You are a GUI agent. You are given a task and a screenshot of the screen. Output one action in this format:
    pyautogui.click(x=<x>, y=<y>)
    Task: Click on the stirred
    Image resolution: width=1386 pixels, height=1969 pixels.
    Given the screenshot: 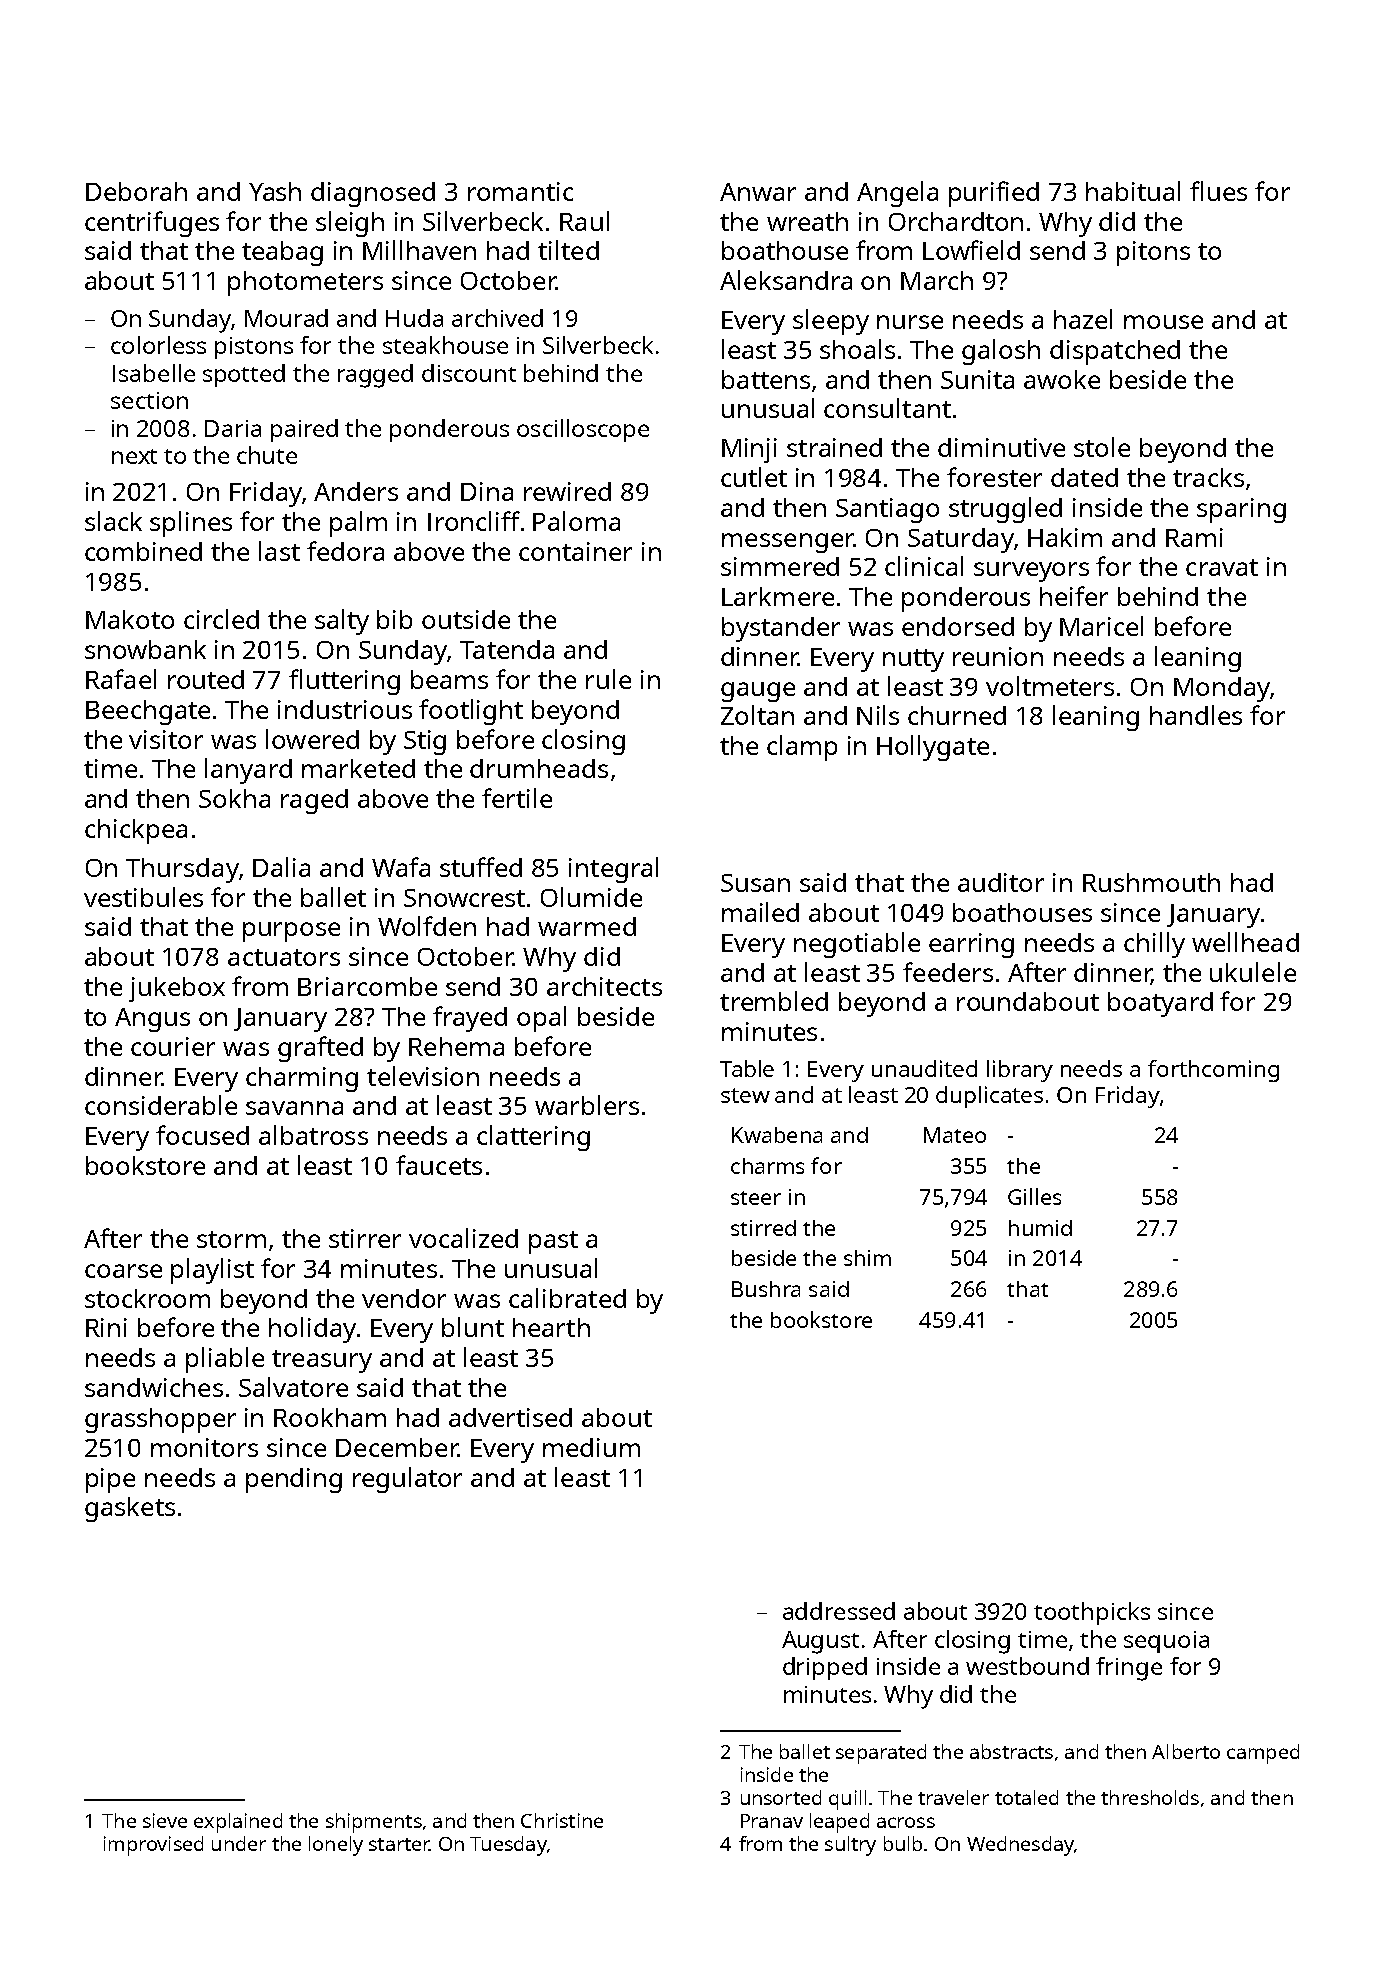 What is the action you would take?
    pyautogui.click(x=763, y=1228)
